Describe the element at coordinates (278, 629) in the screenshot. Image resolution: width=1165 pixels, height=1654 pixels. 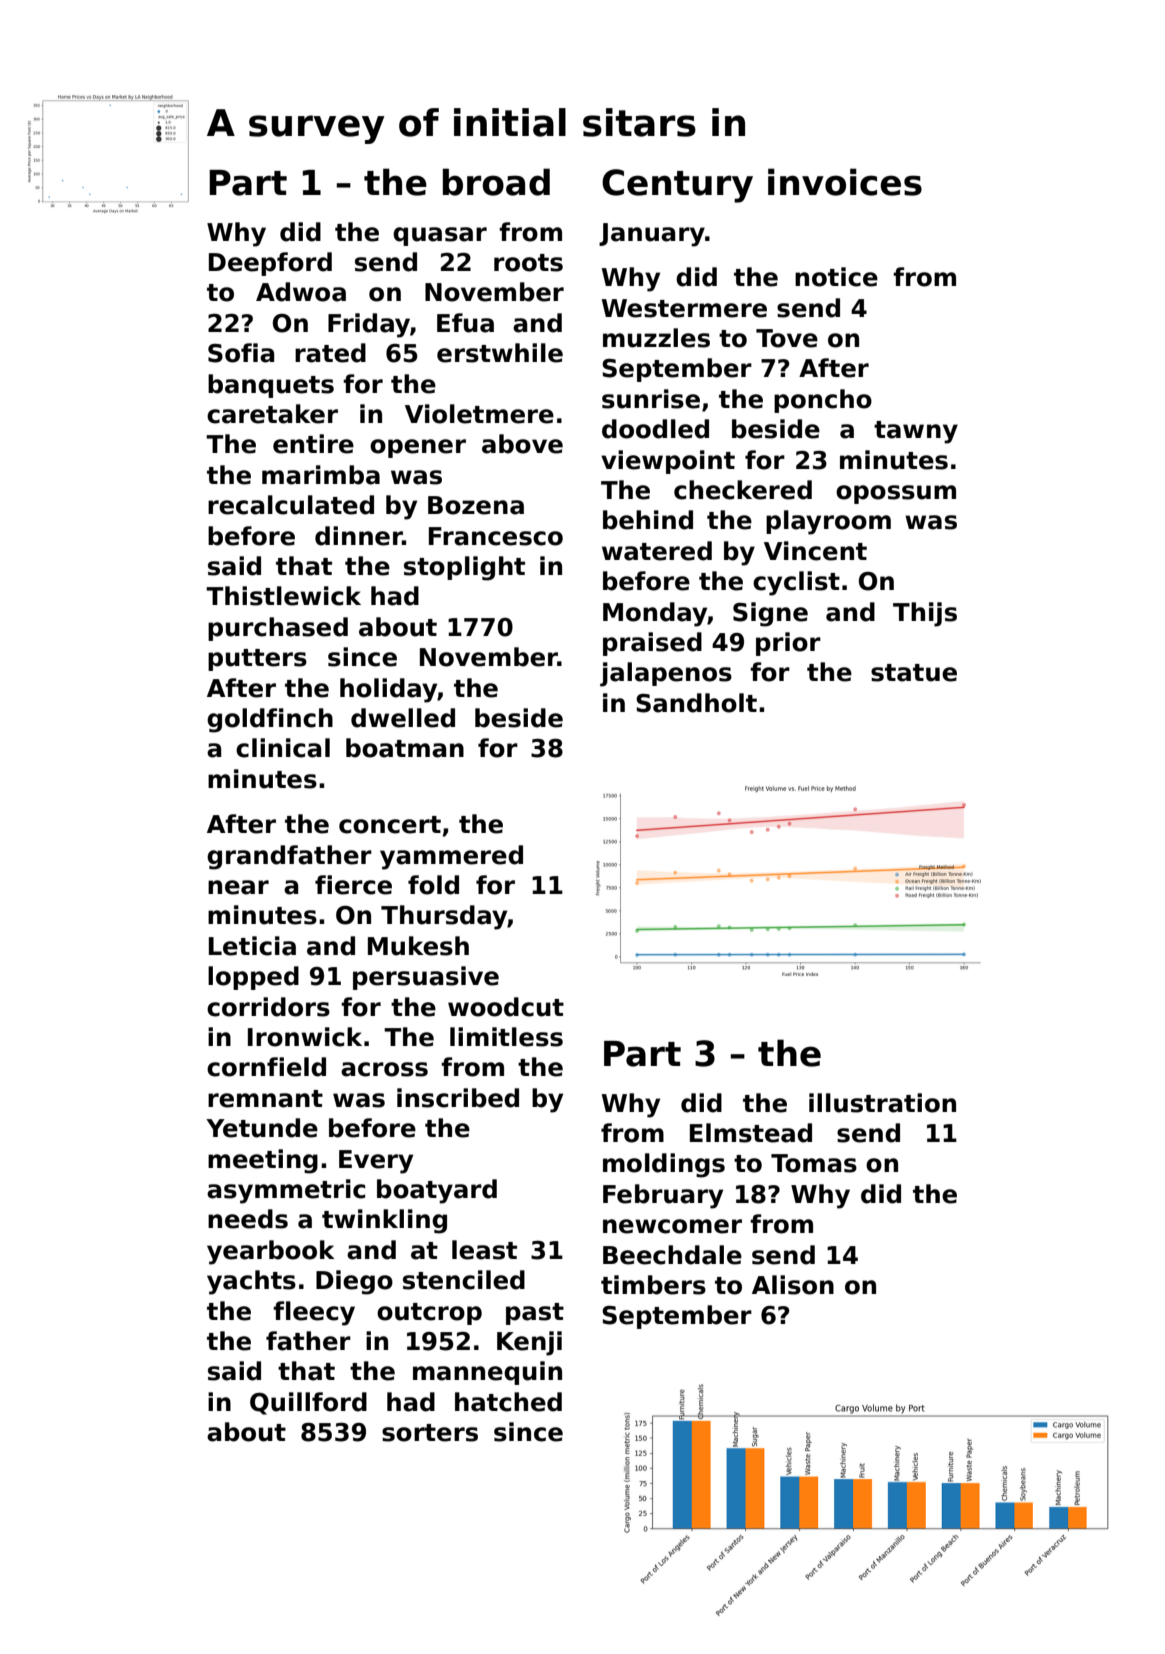
I see `purchased` at that location.
